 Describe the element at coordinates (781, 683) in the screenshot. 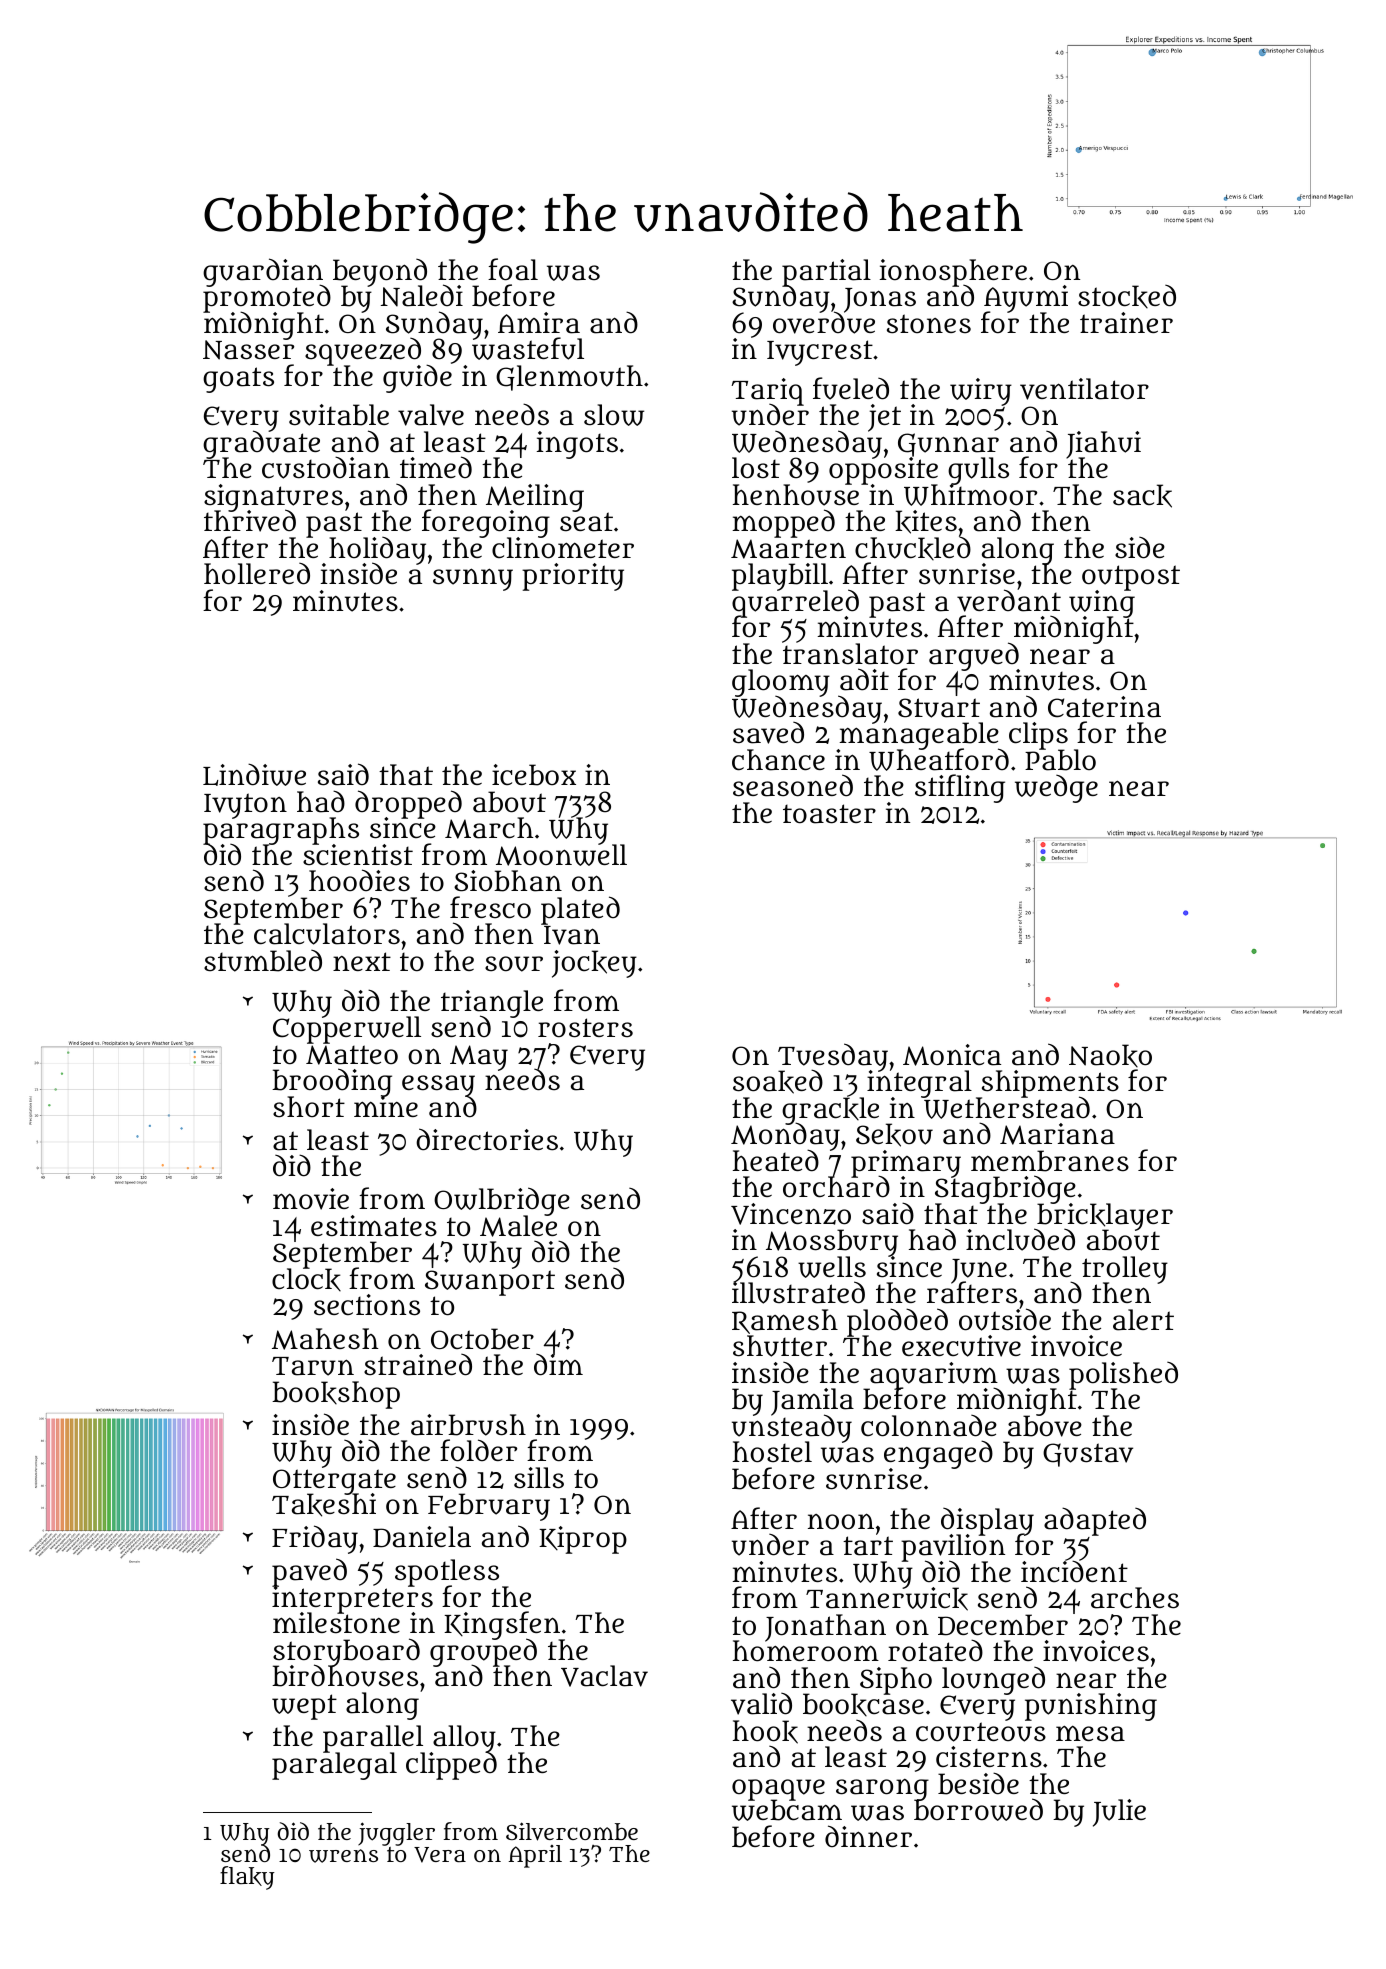

I see `gloomy` at that location.
